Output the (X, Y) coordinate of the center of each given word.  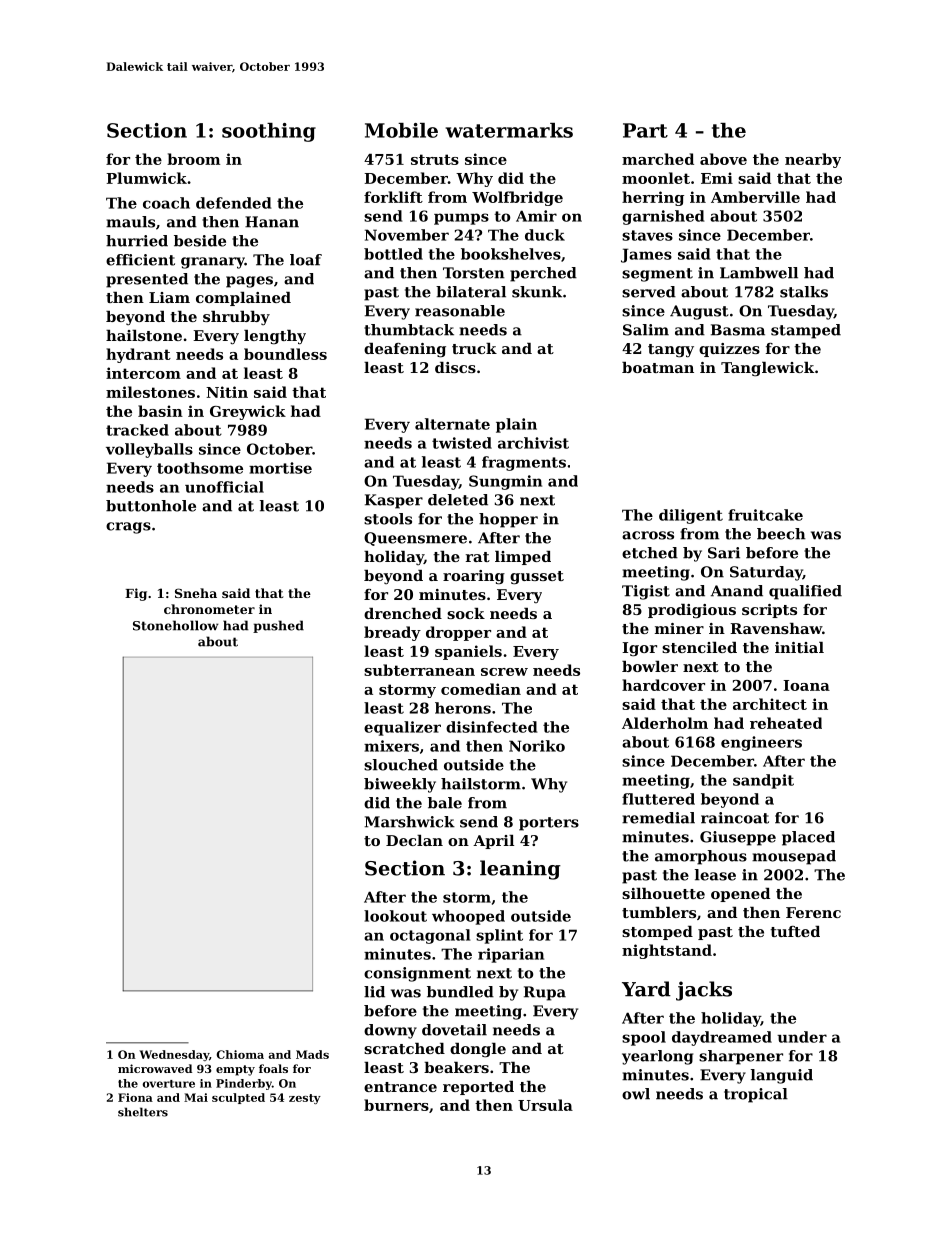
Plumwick (146, 178)
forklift (393, 197)
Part (645, 130)
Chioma (240, 1054)
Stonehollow (176, 625)
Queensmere (415, 539)
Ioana (806, 685)
